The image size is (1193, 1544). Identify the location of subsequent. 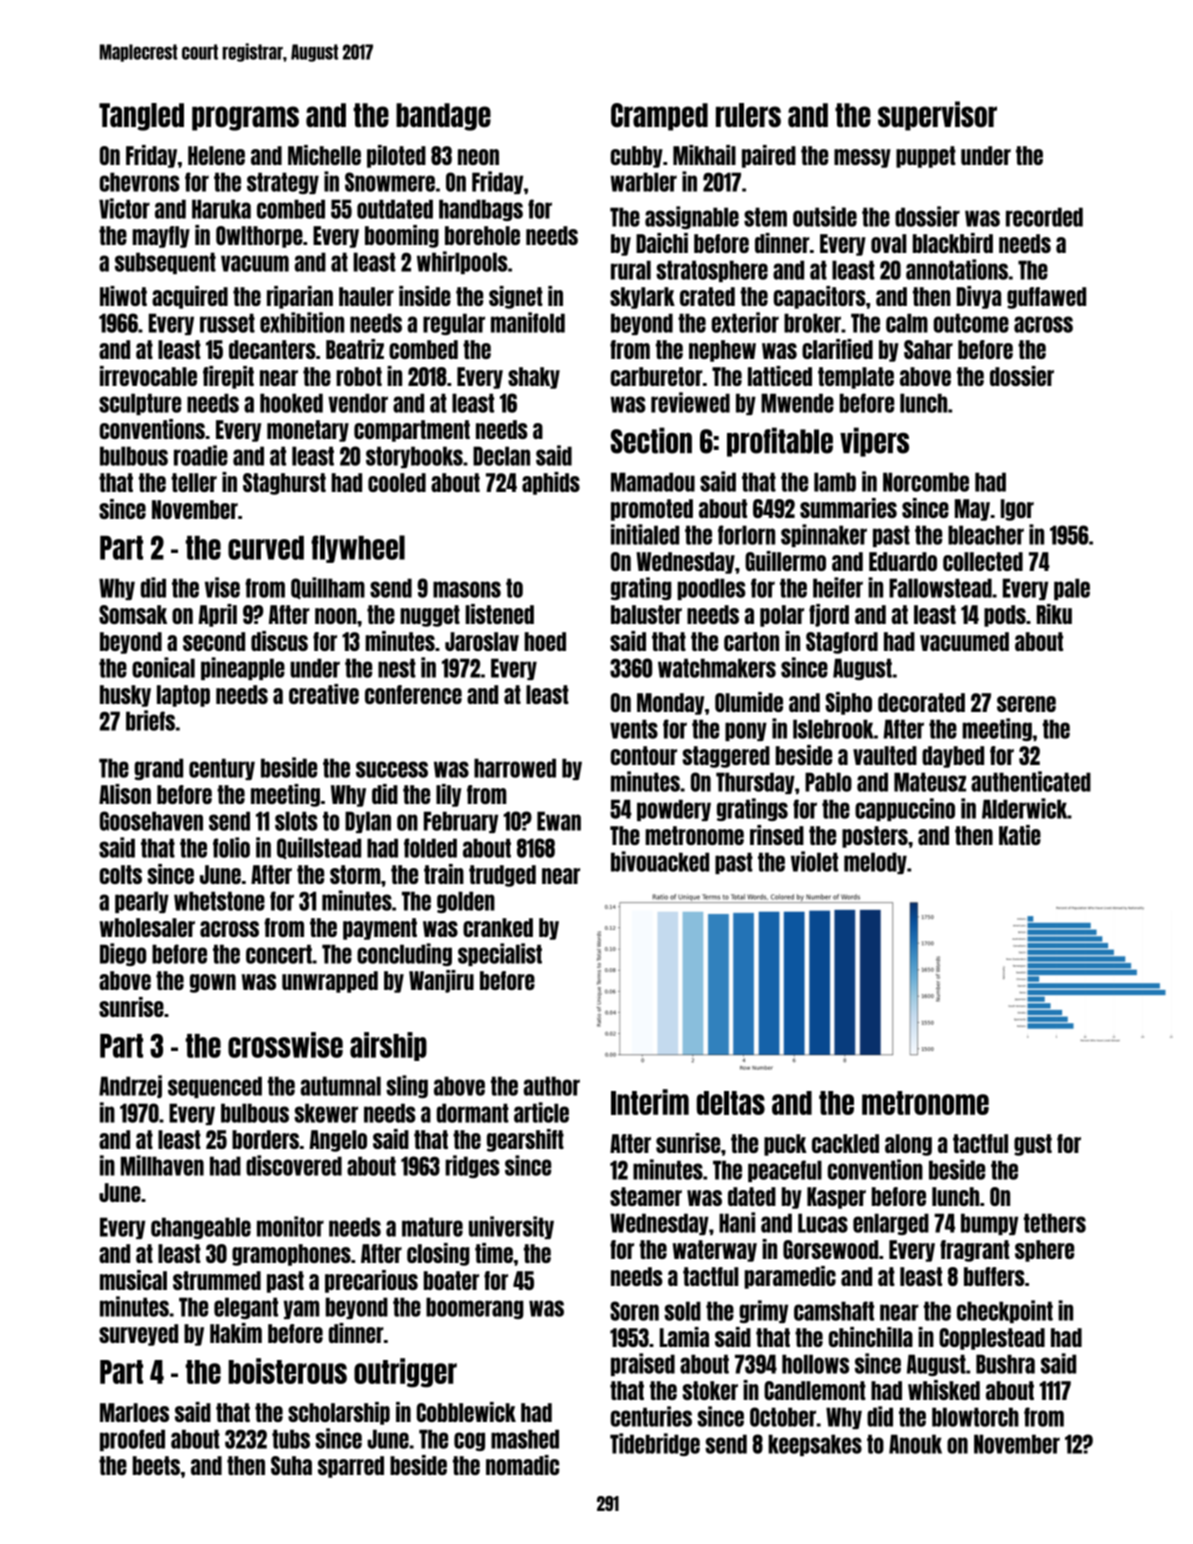
(165, 263).
